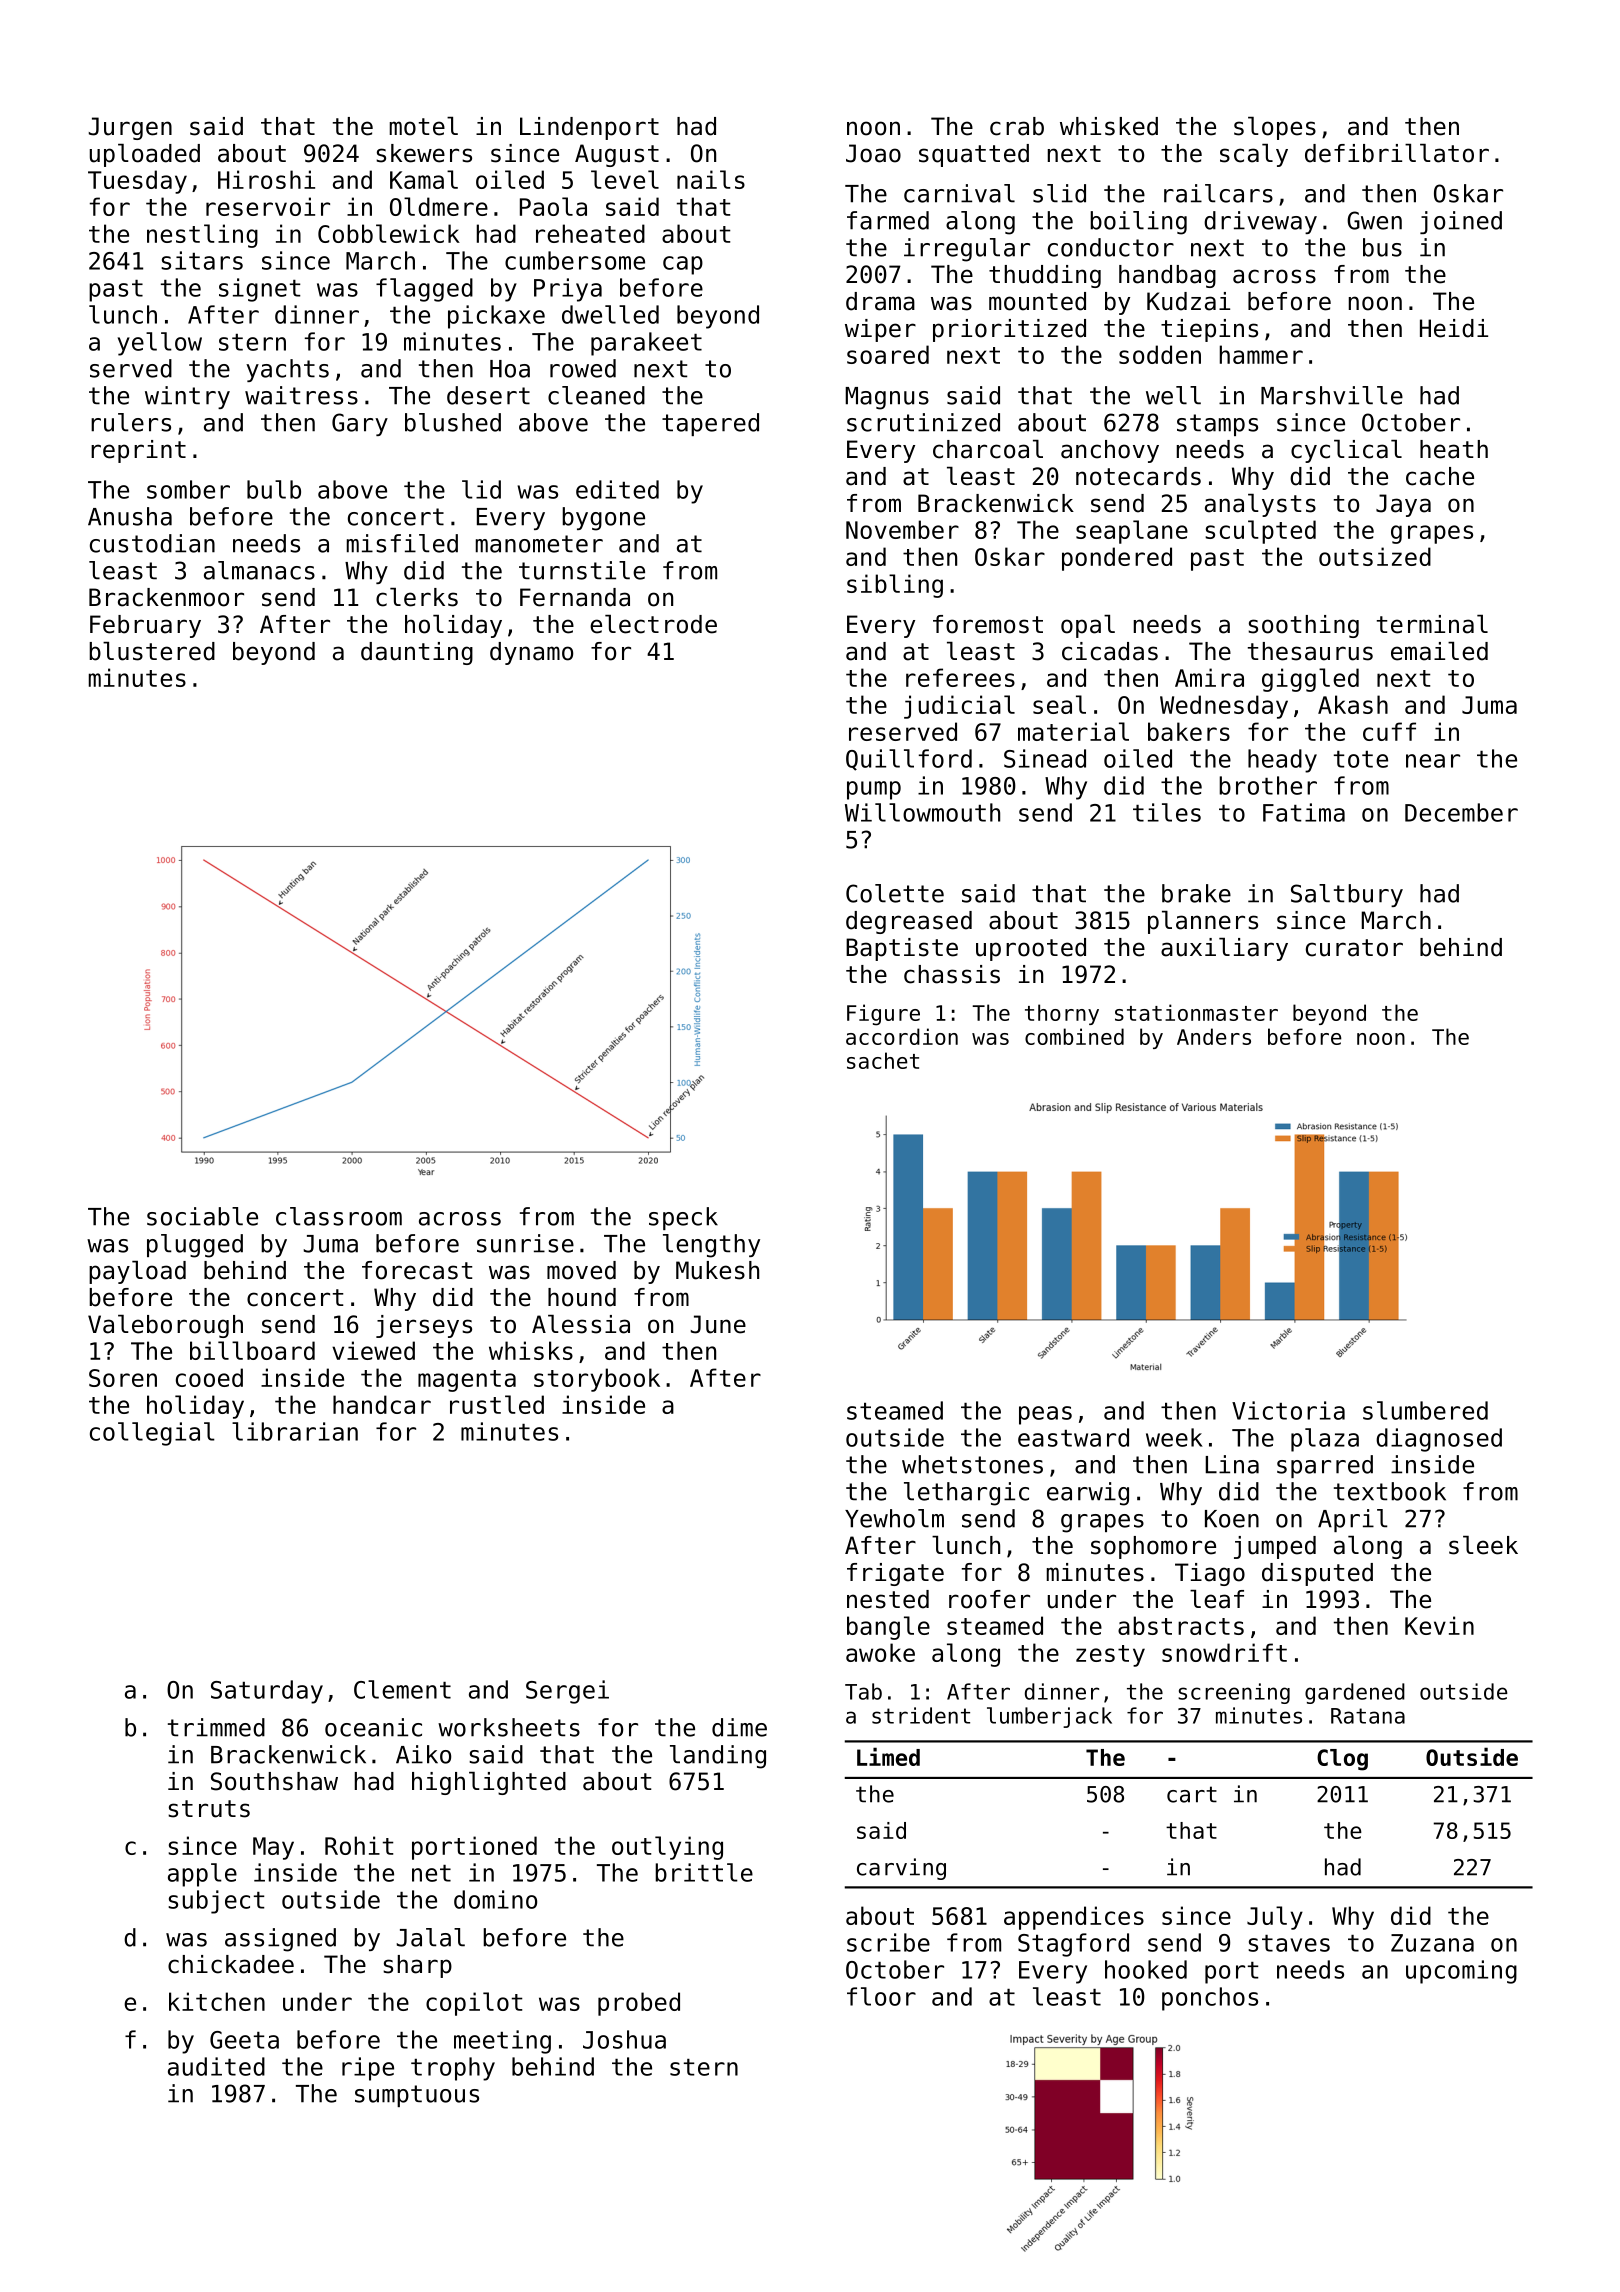 The width and height of the screenshot is (1620, 2292). What do you see at coordinates (874, 790) in the screenshot?
I see `pump` at bounding box center [874, 790].
